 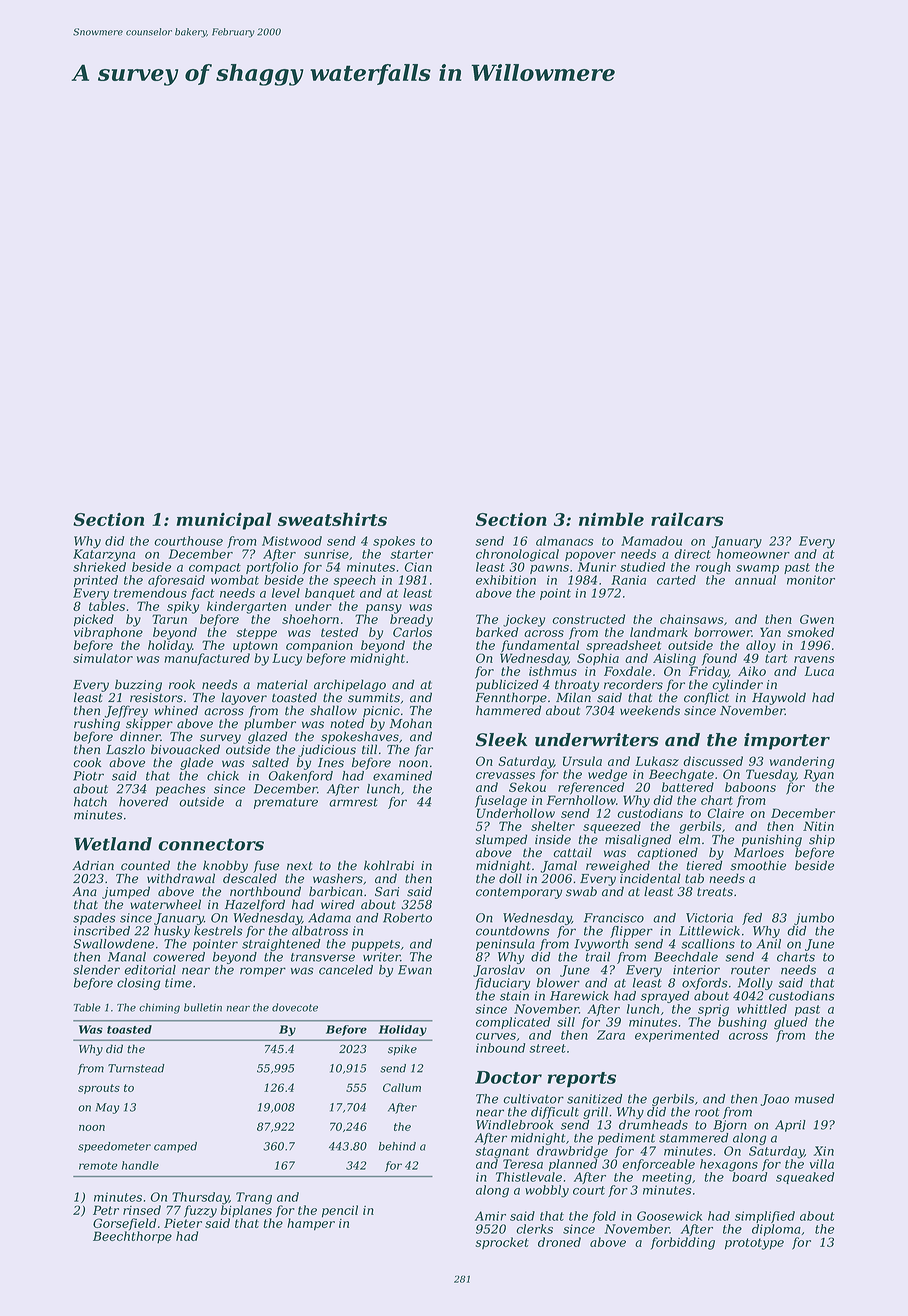 I want to click on Trang, so click(x=254, y=1198).
